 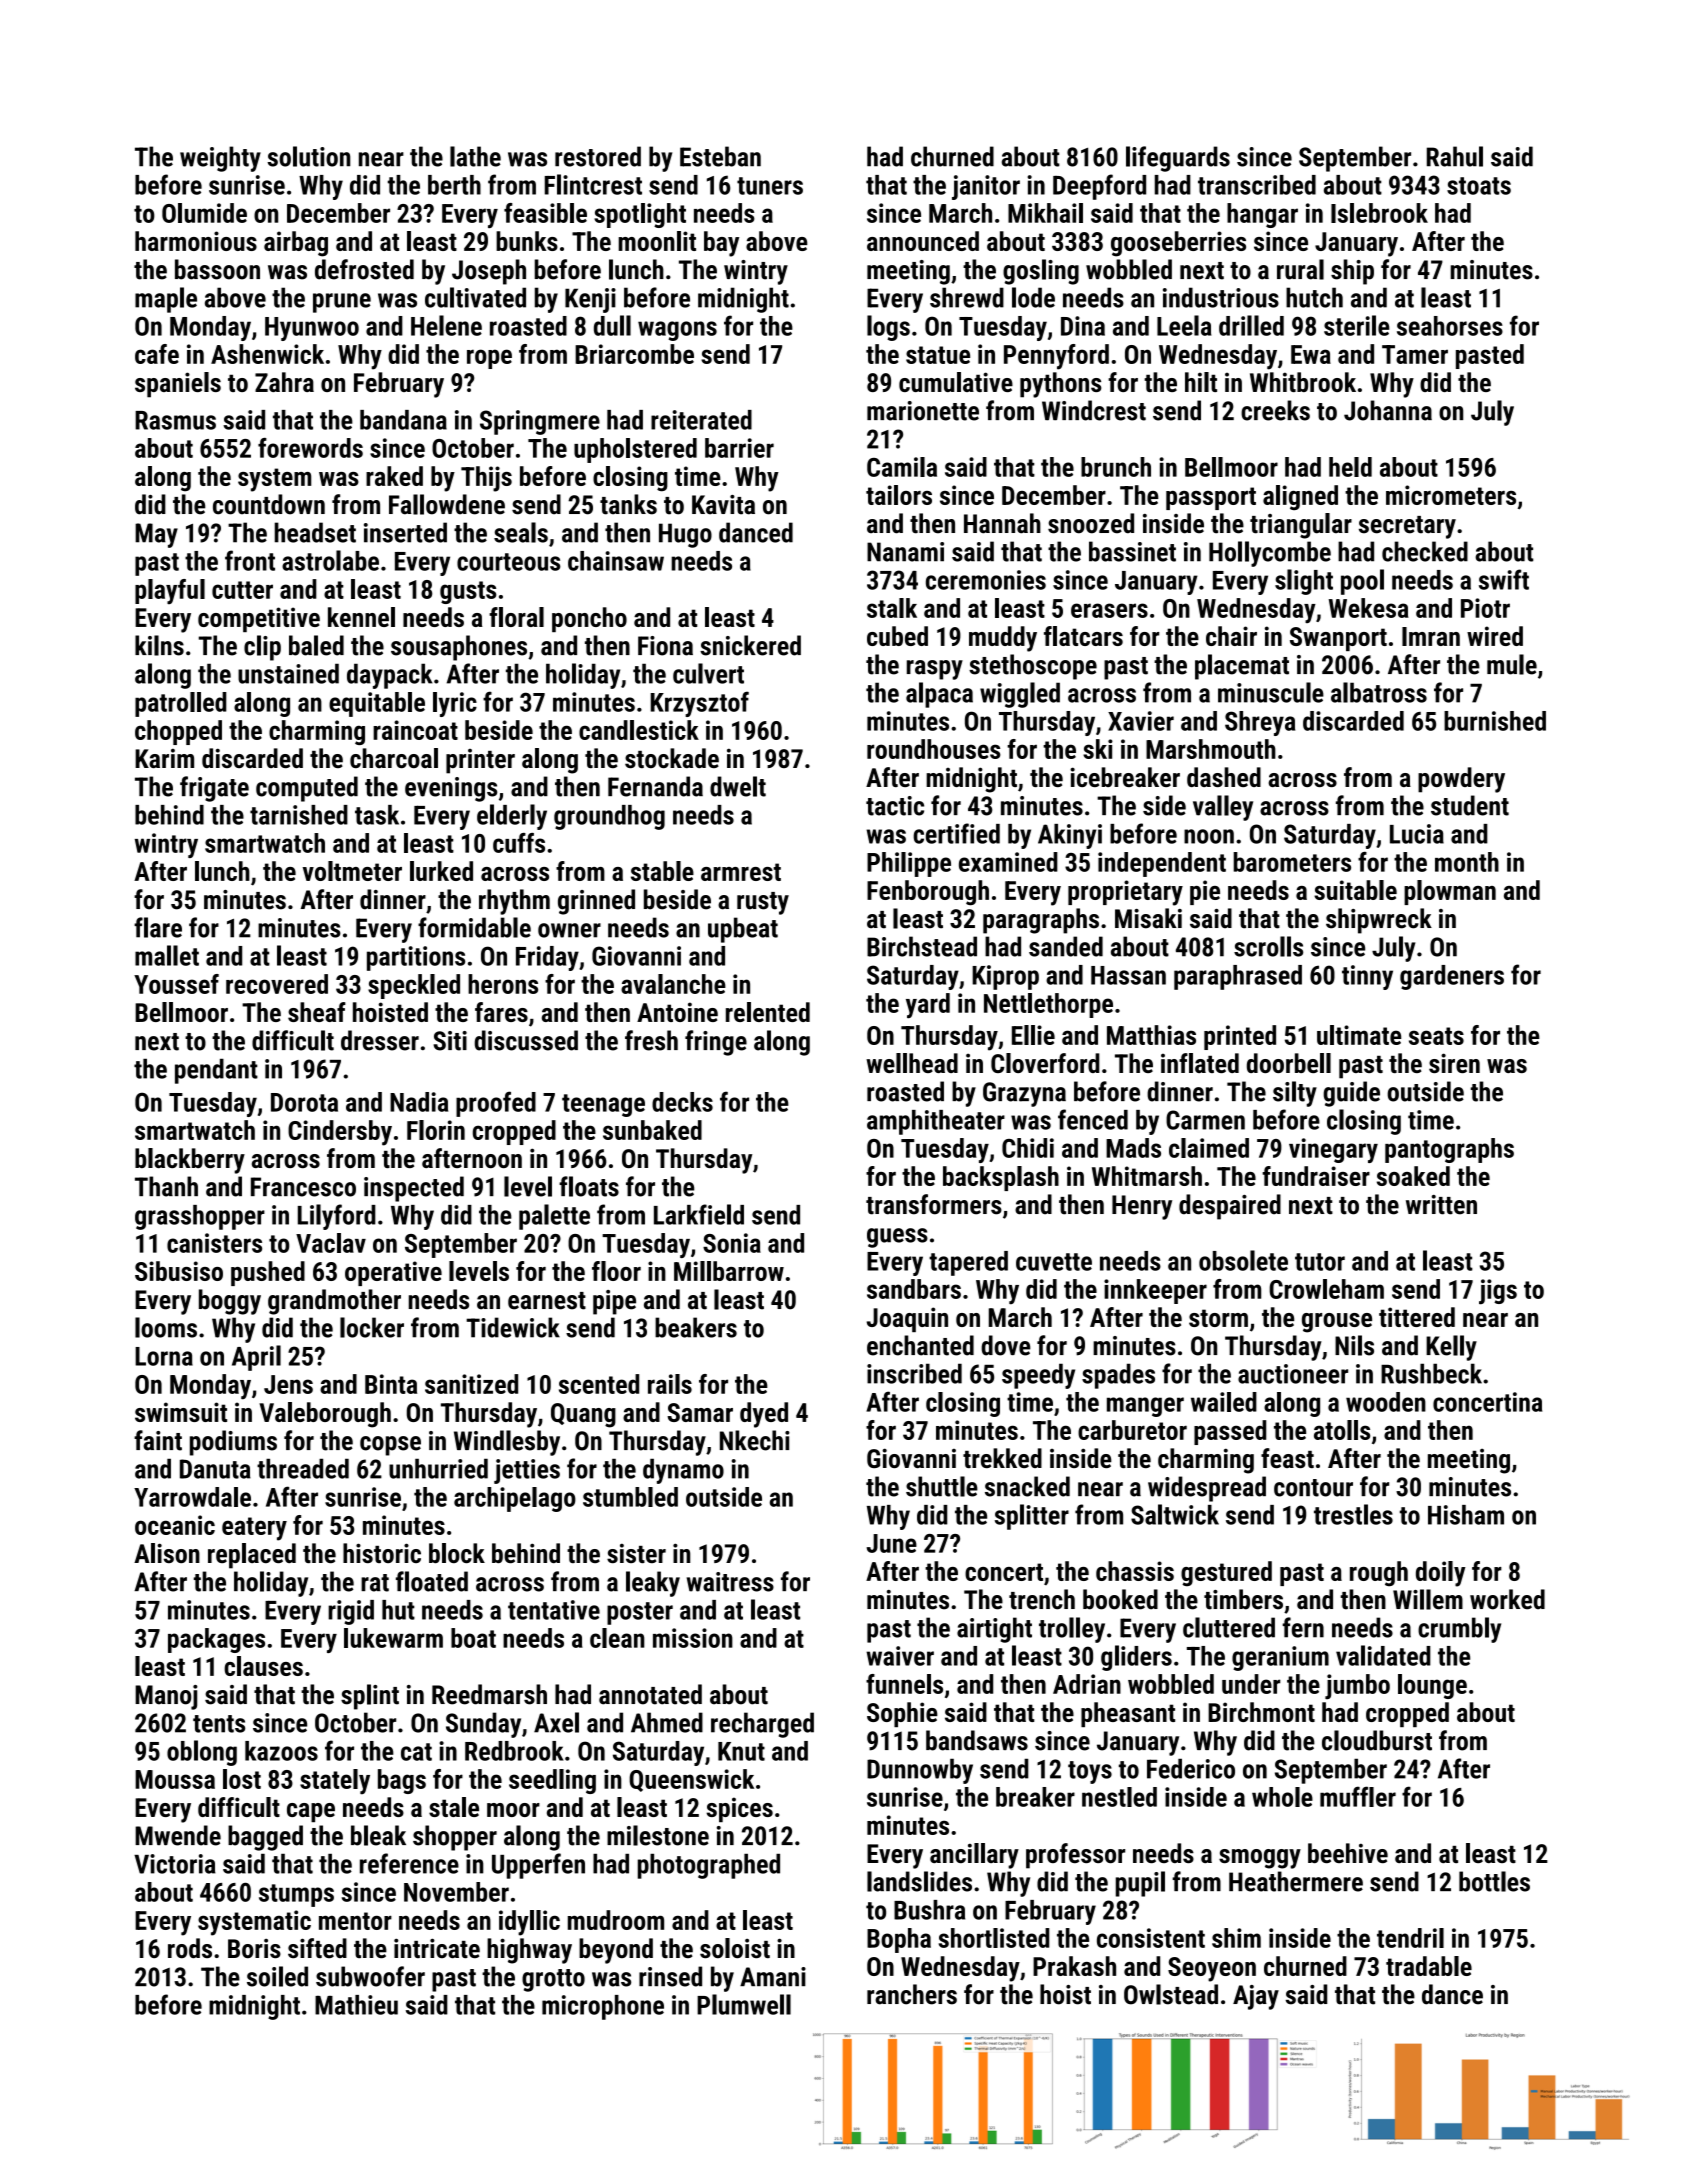 I want to click on wellhead, so click(x=912, y=1063).
